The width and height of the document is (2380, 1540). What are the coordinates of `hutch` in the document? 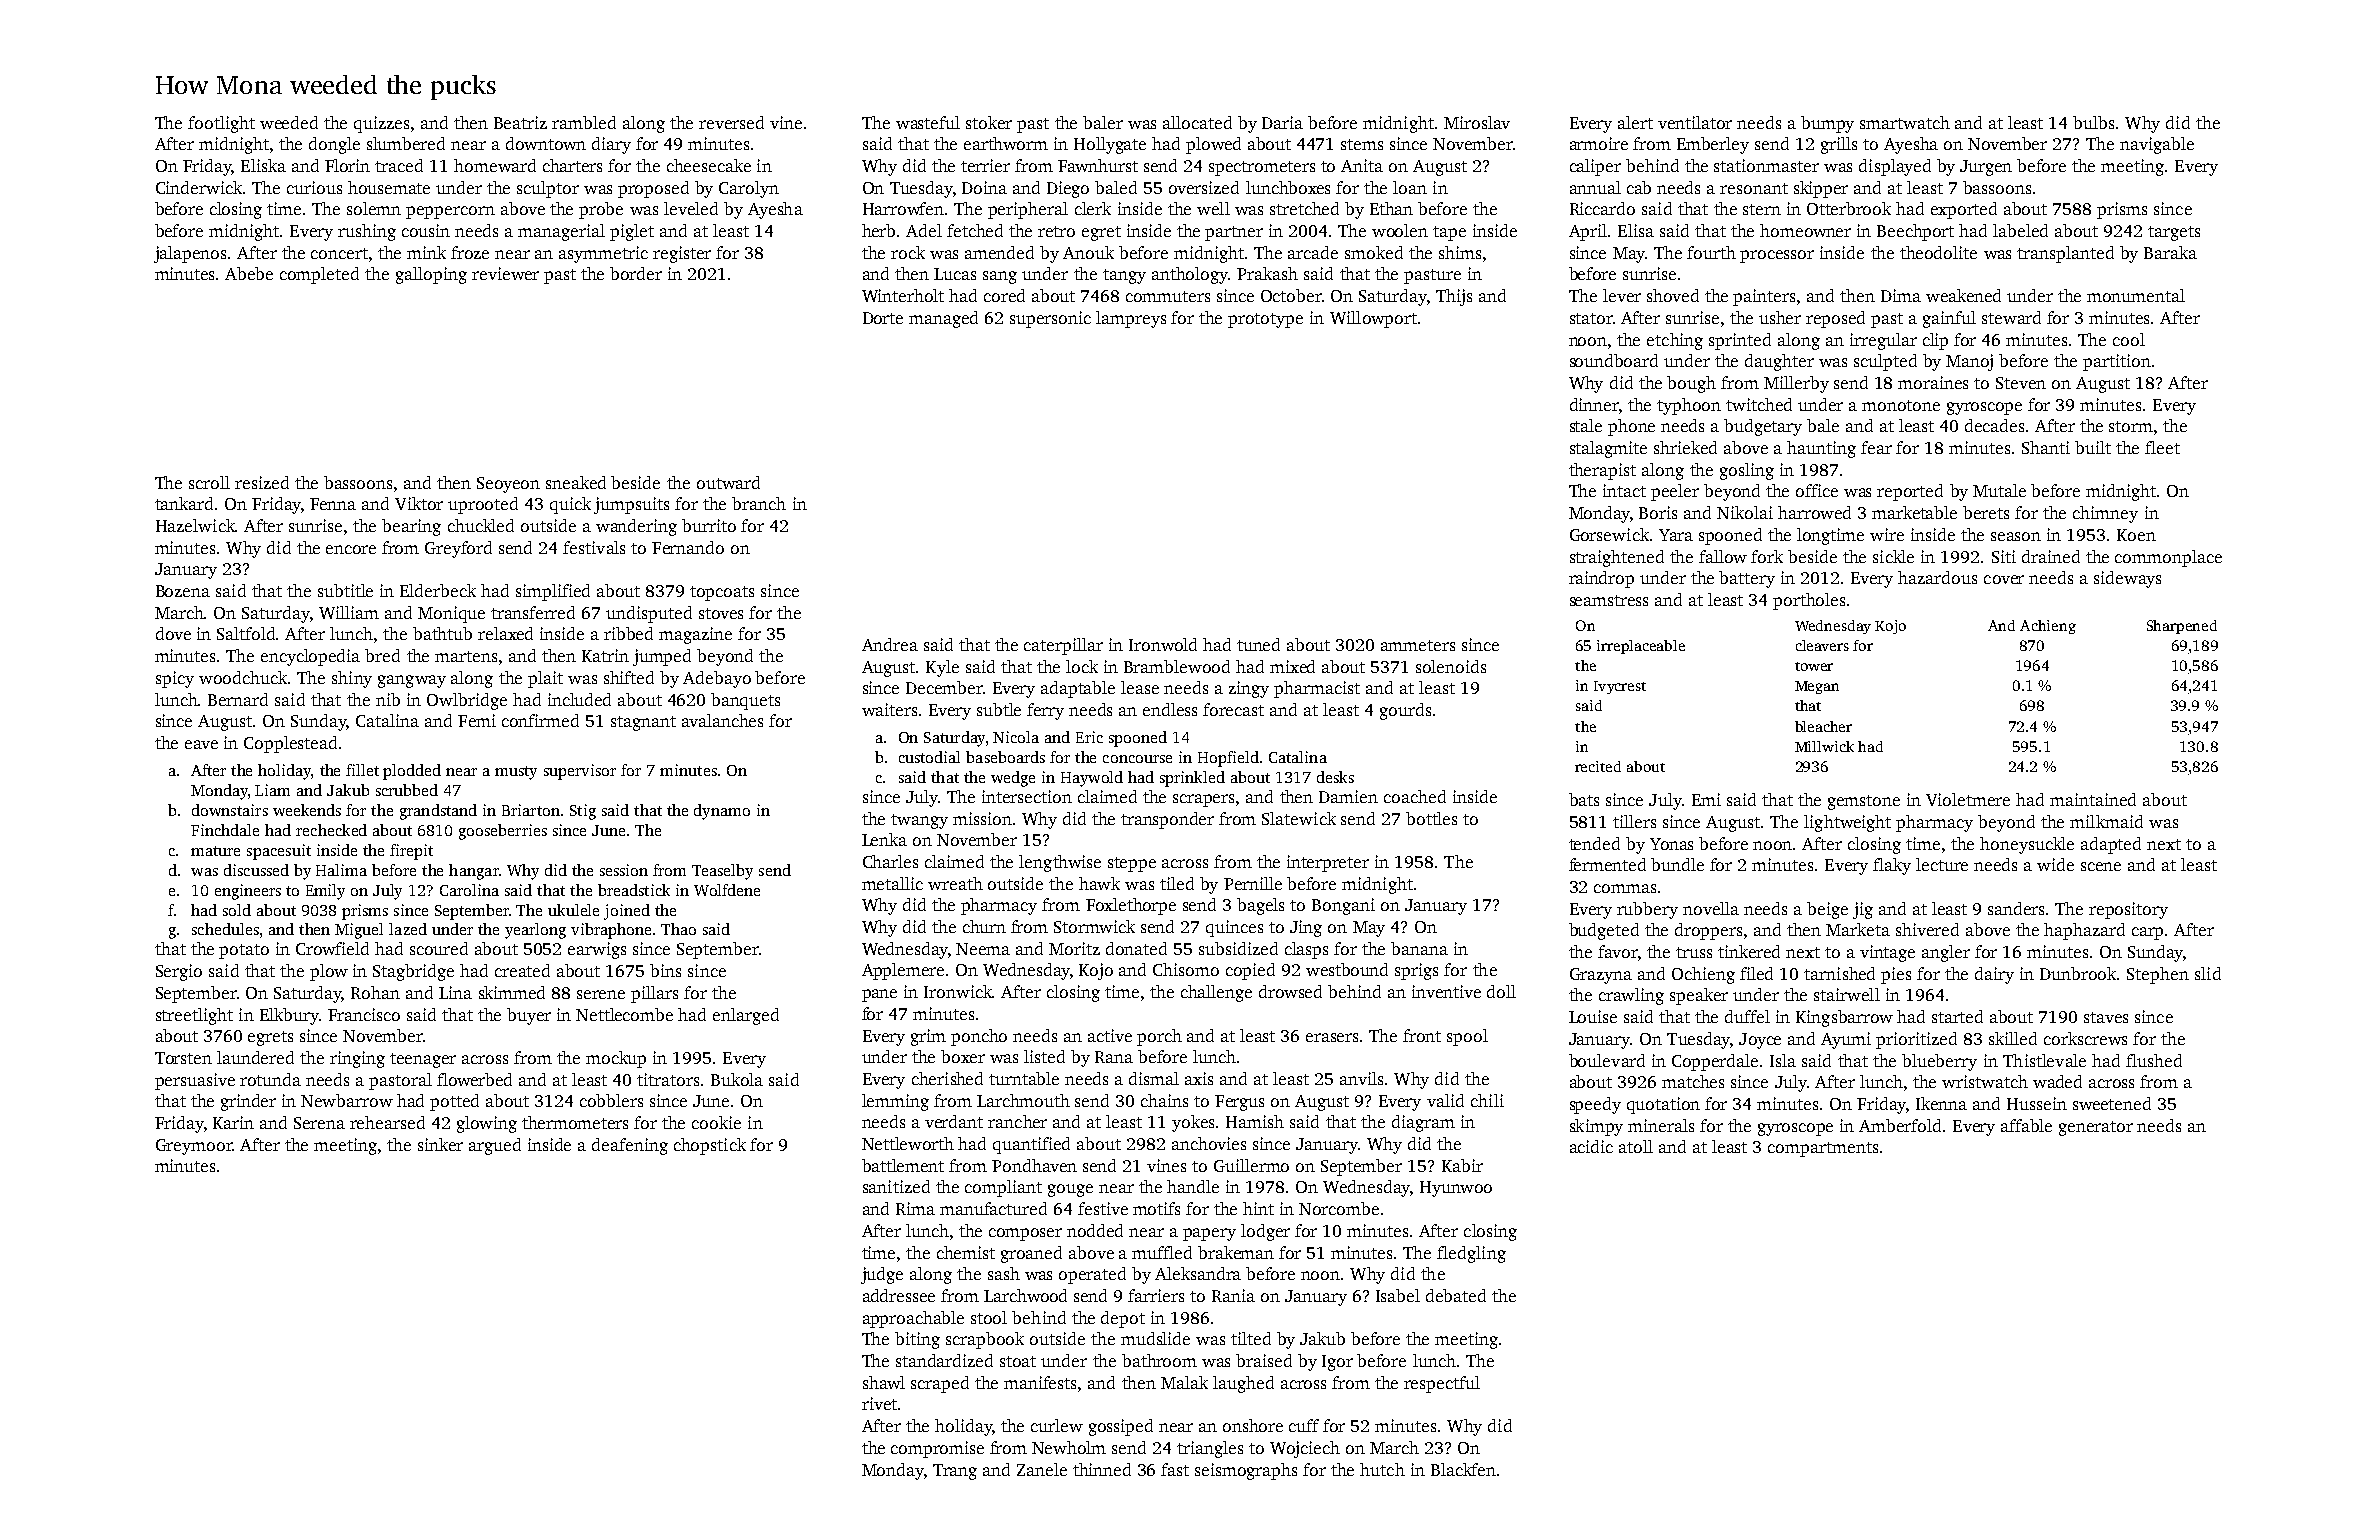 It's located at (1382, 1469).
